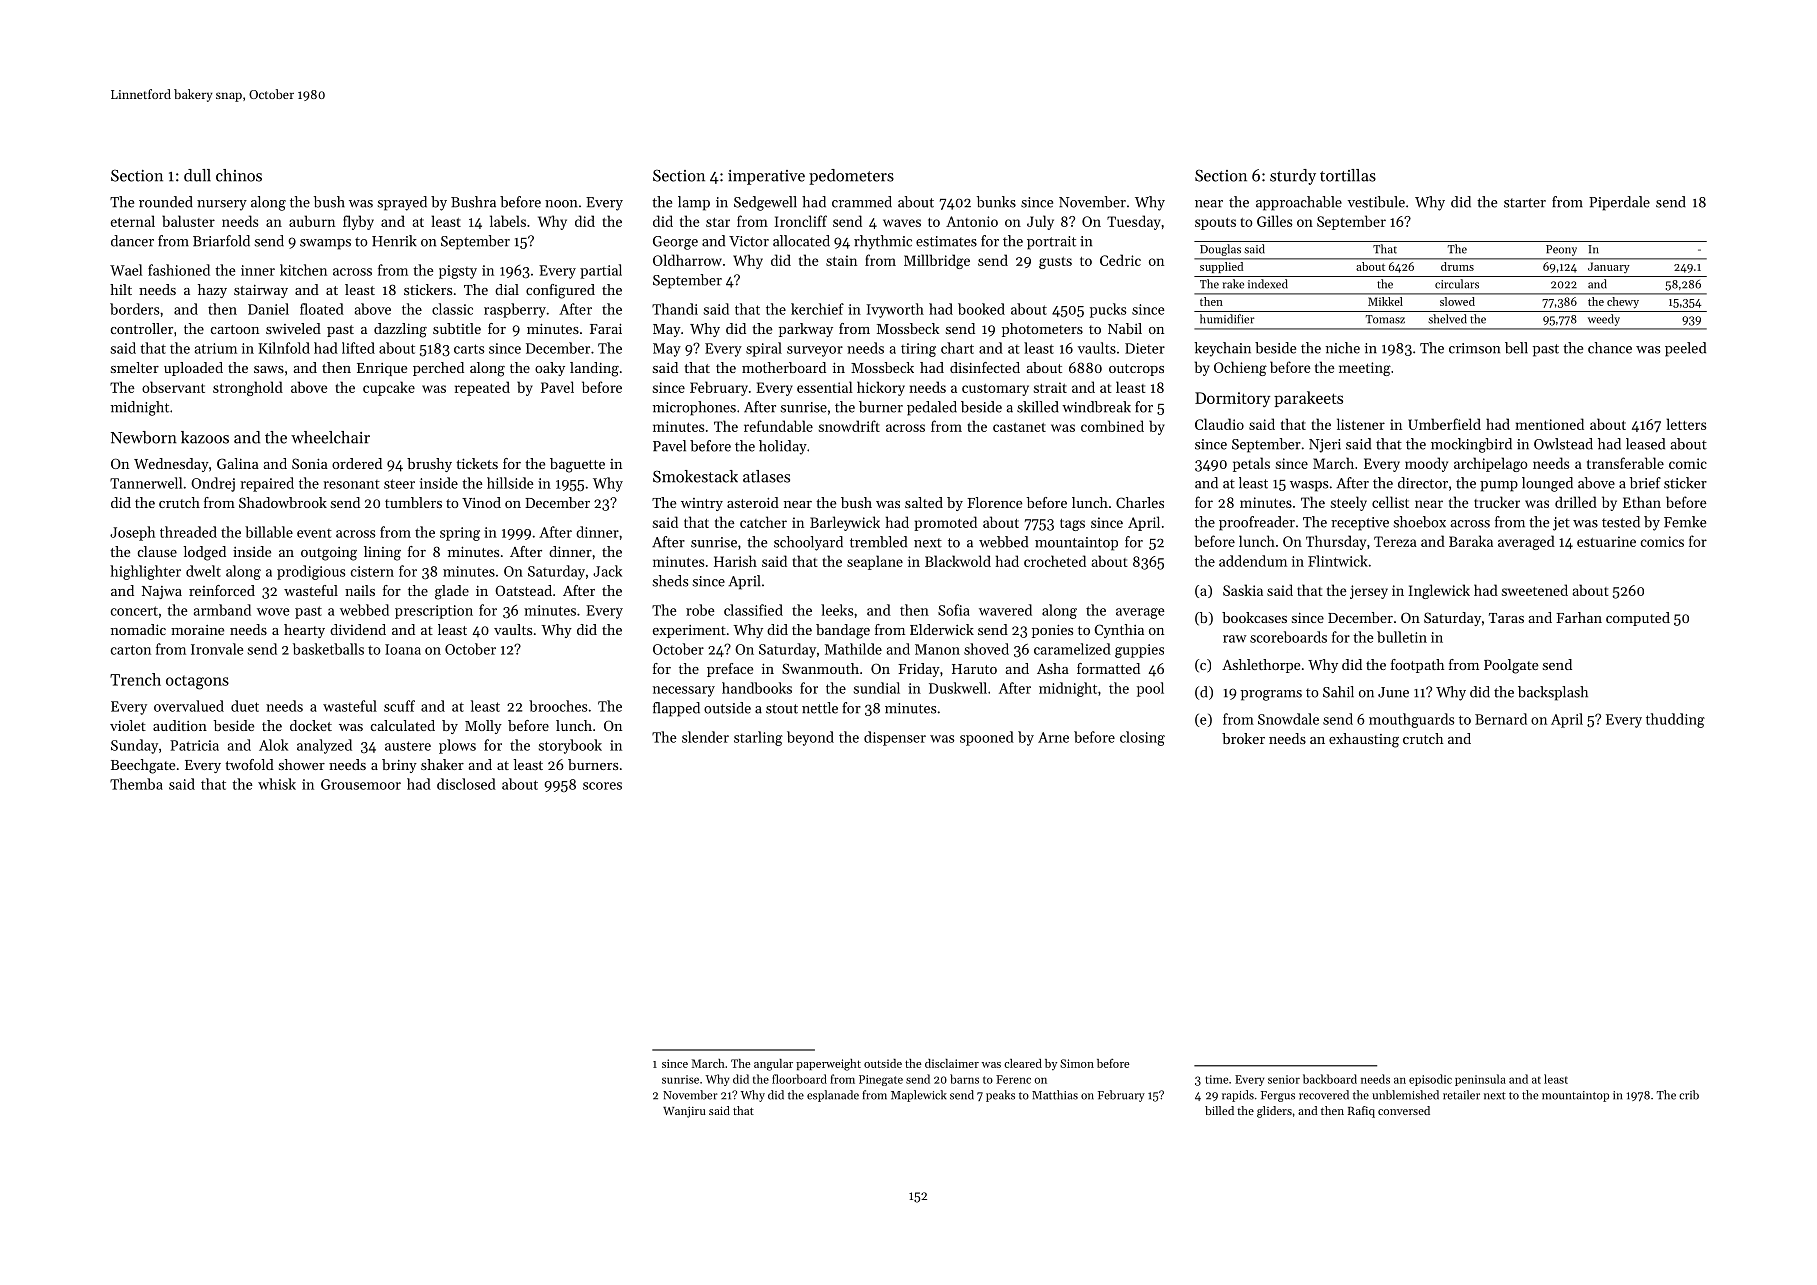 The image size is (1817, 1285). I want to click on July, so click(1040, 222).
